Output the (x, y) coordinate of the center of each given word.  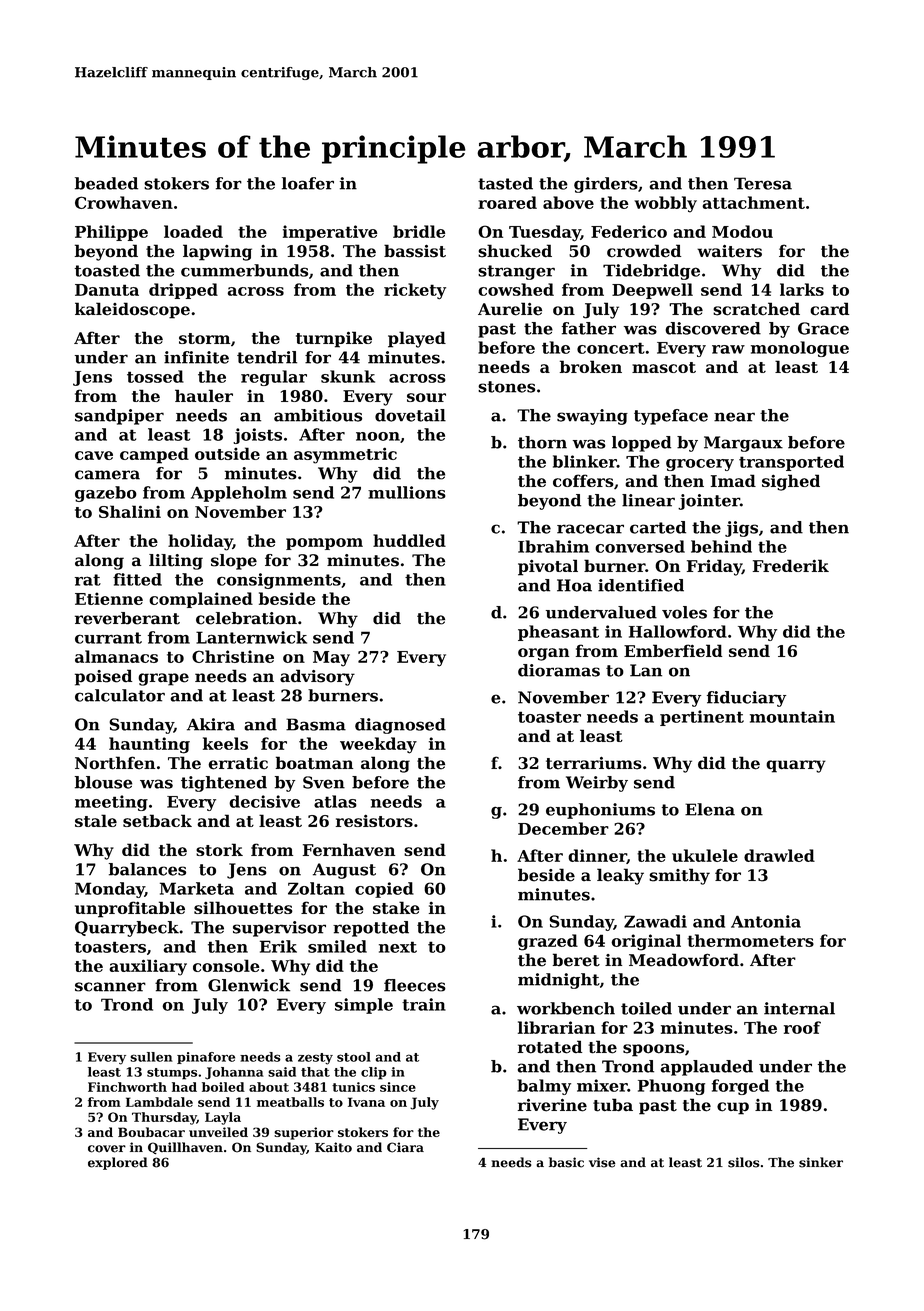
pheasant (558, 633)
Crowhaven (124, 202)
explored (118, 1163)
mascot (664, 367)
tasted (505, 183)
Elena (710, 809)
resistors (374, 820)
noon (378, 436)
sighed (791, 482)
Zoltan (316, 888)
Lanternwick (251, 637)
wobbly (665, 204)
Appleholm (239, 494)
